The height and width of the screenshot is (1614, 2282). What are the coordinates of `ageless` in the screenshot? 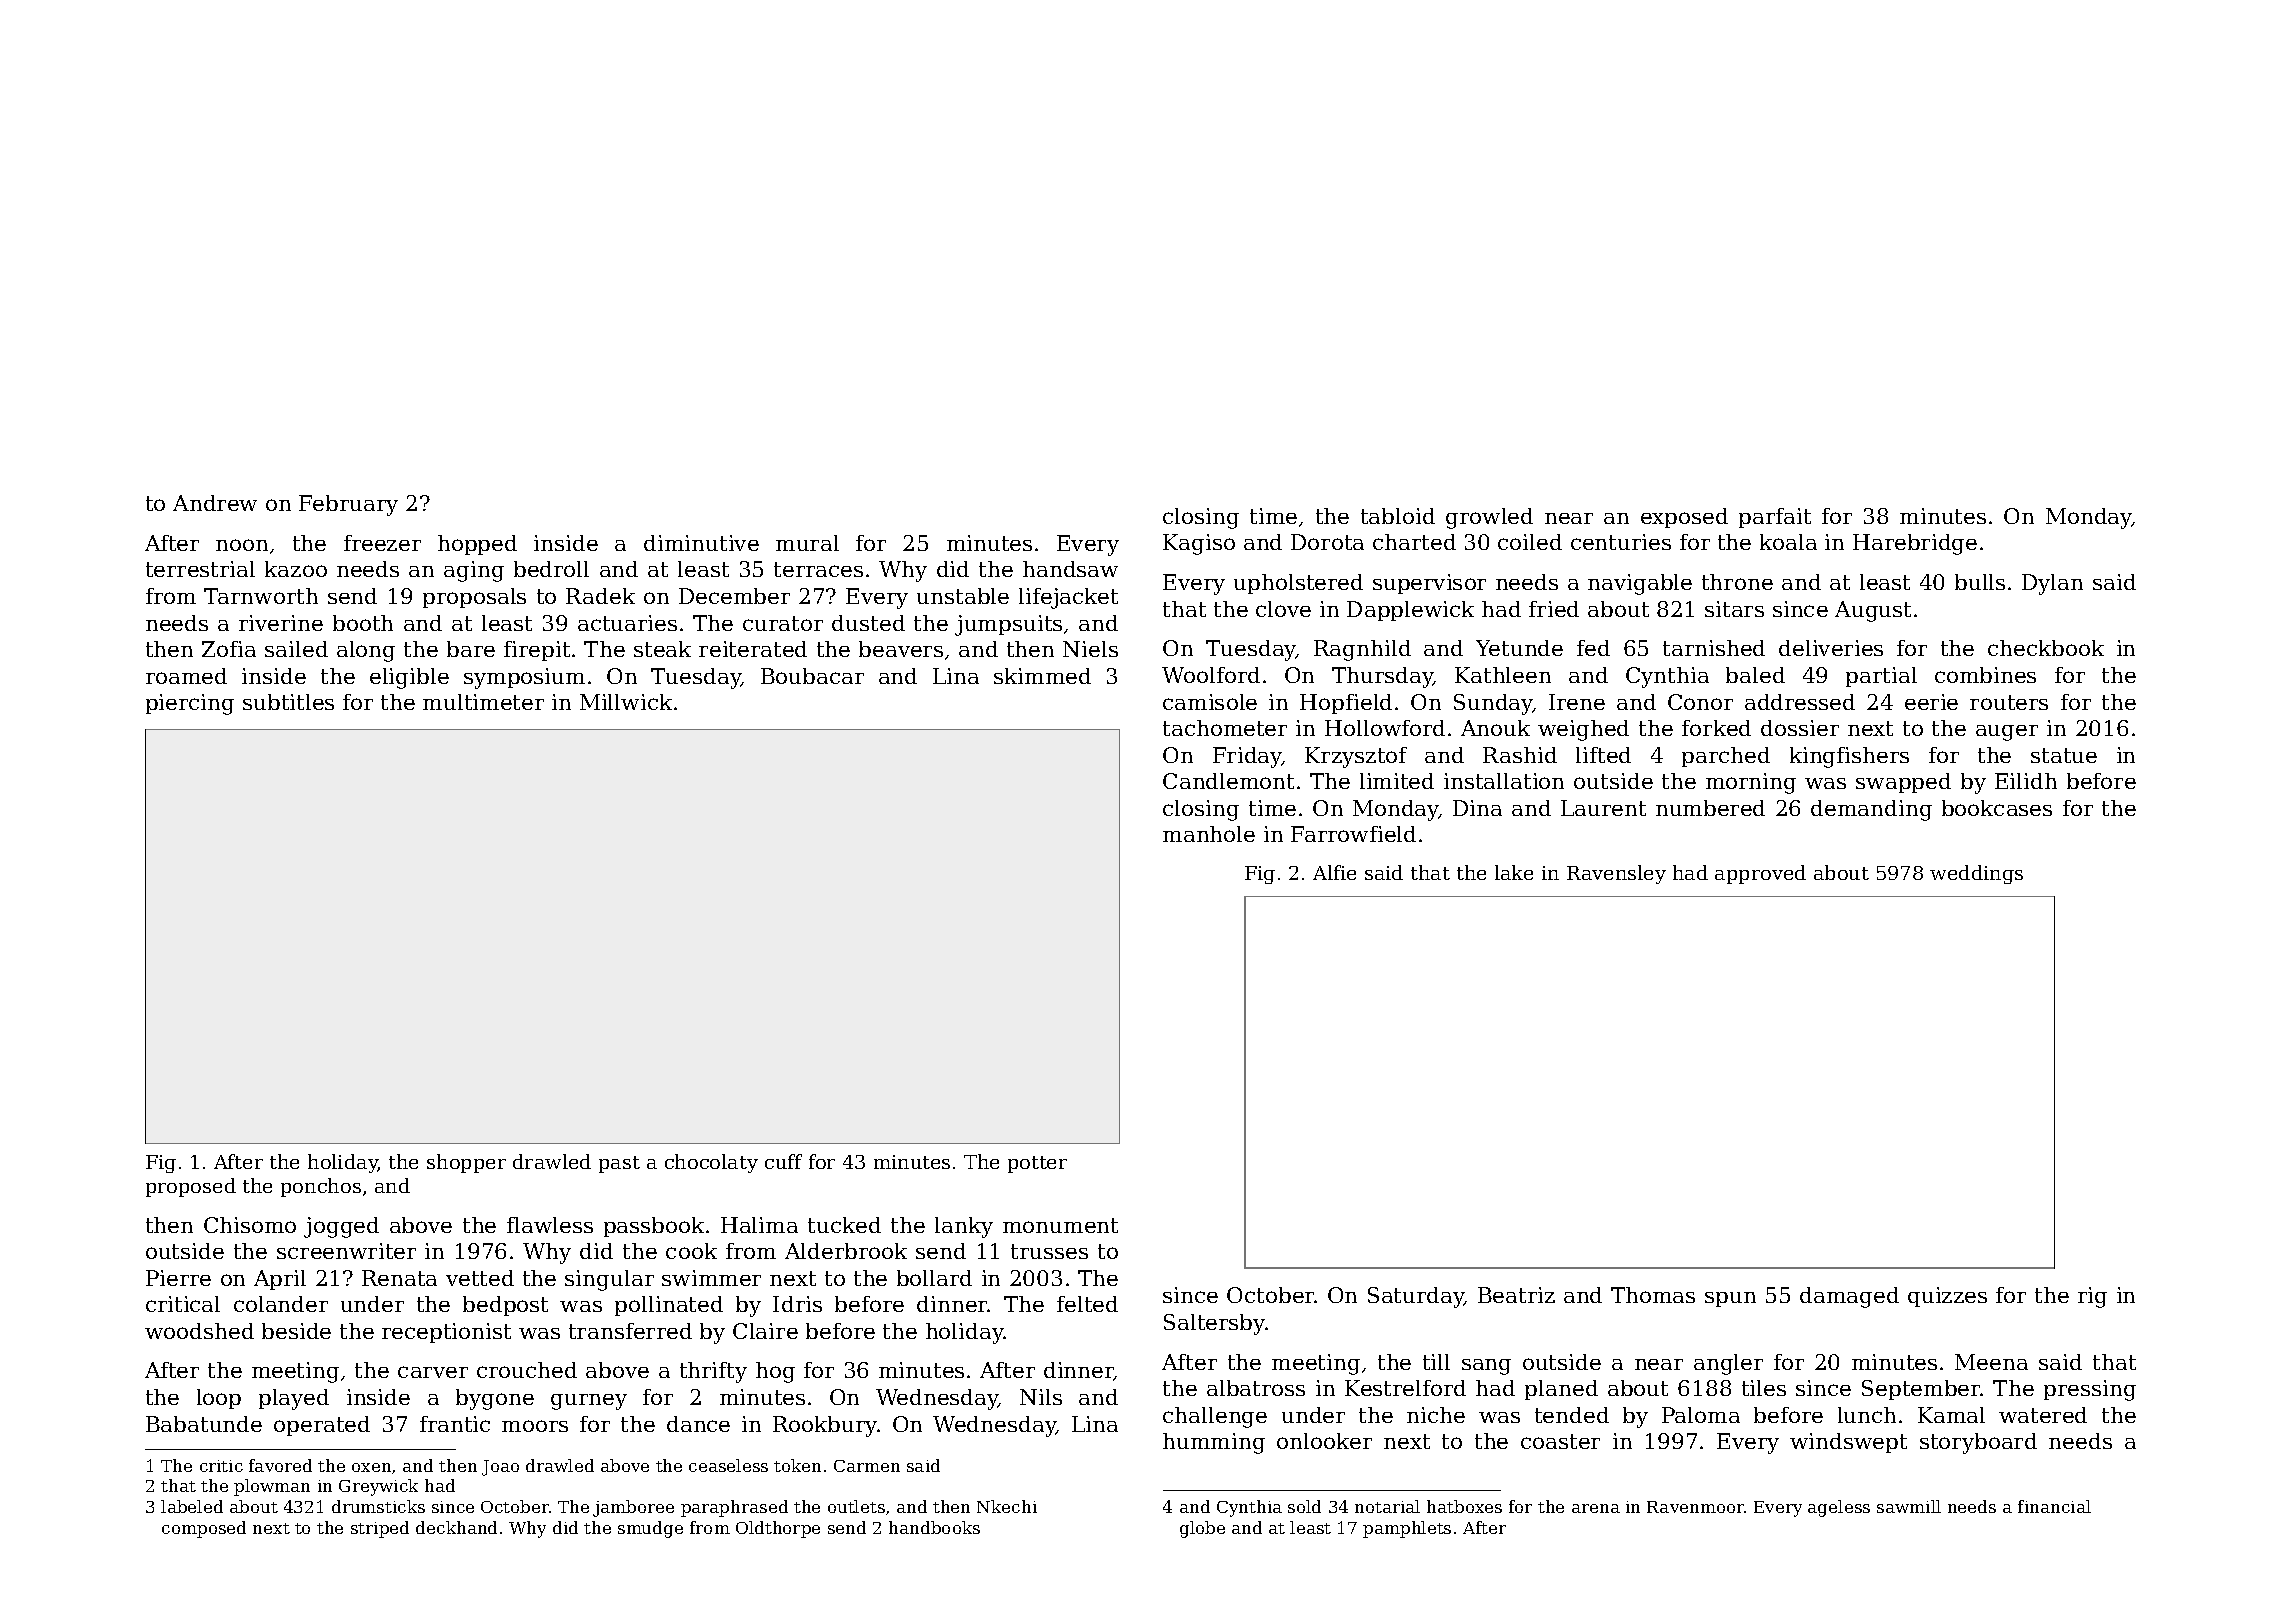 It's located at (1839, 1508).
